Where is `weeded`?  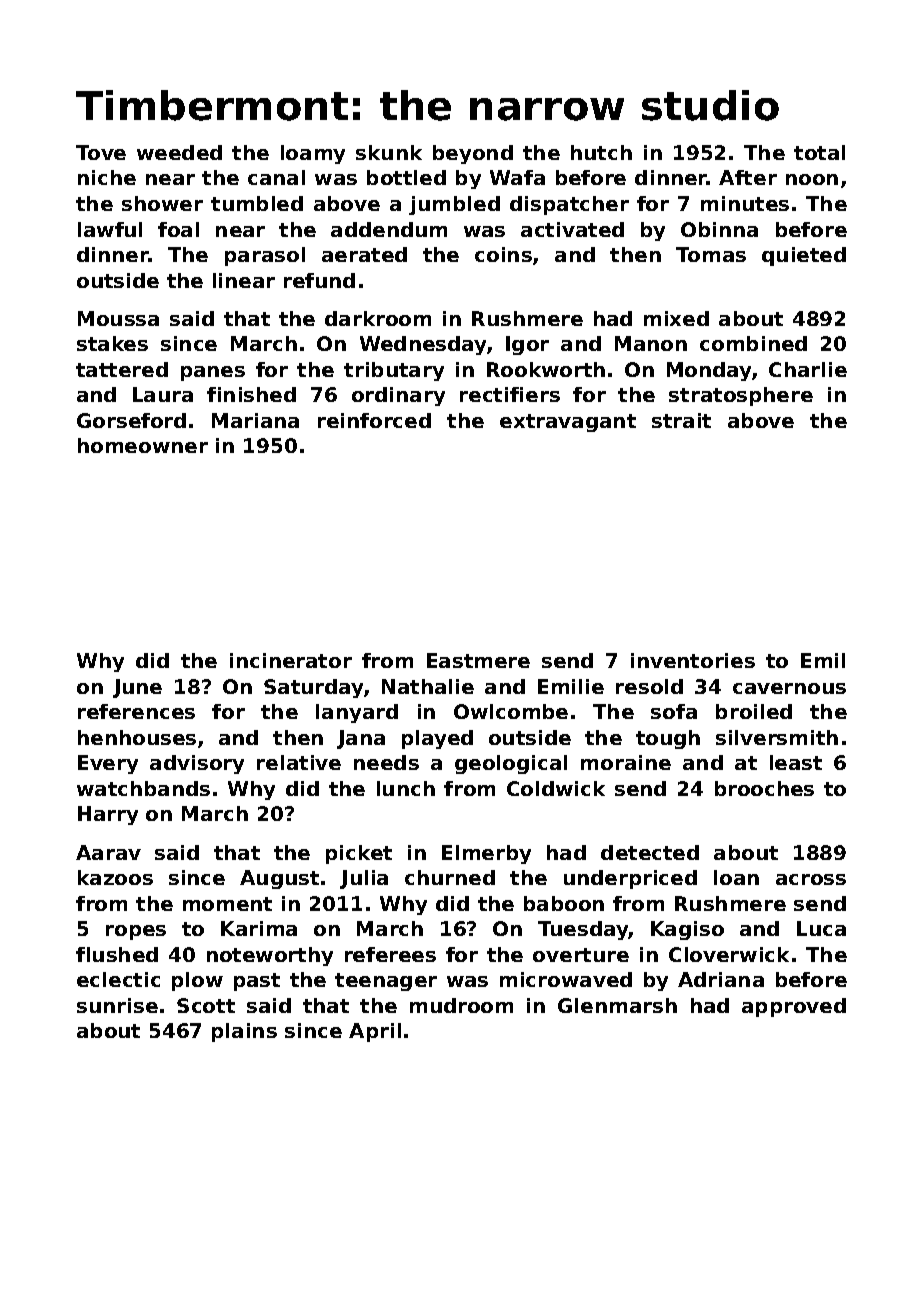
weeded is located at coordinates (179, 152).
